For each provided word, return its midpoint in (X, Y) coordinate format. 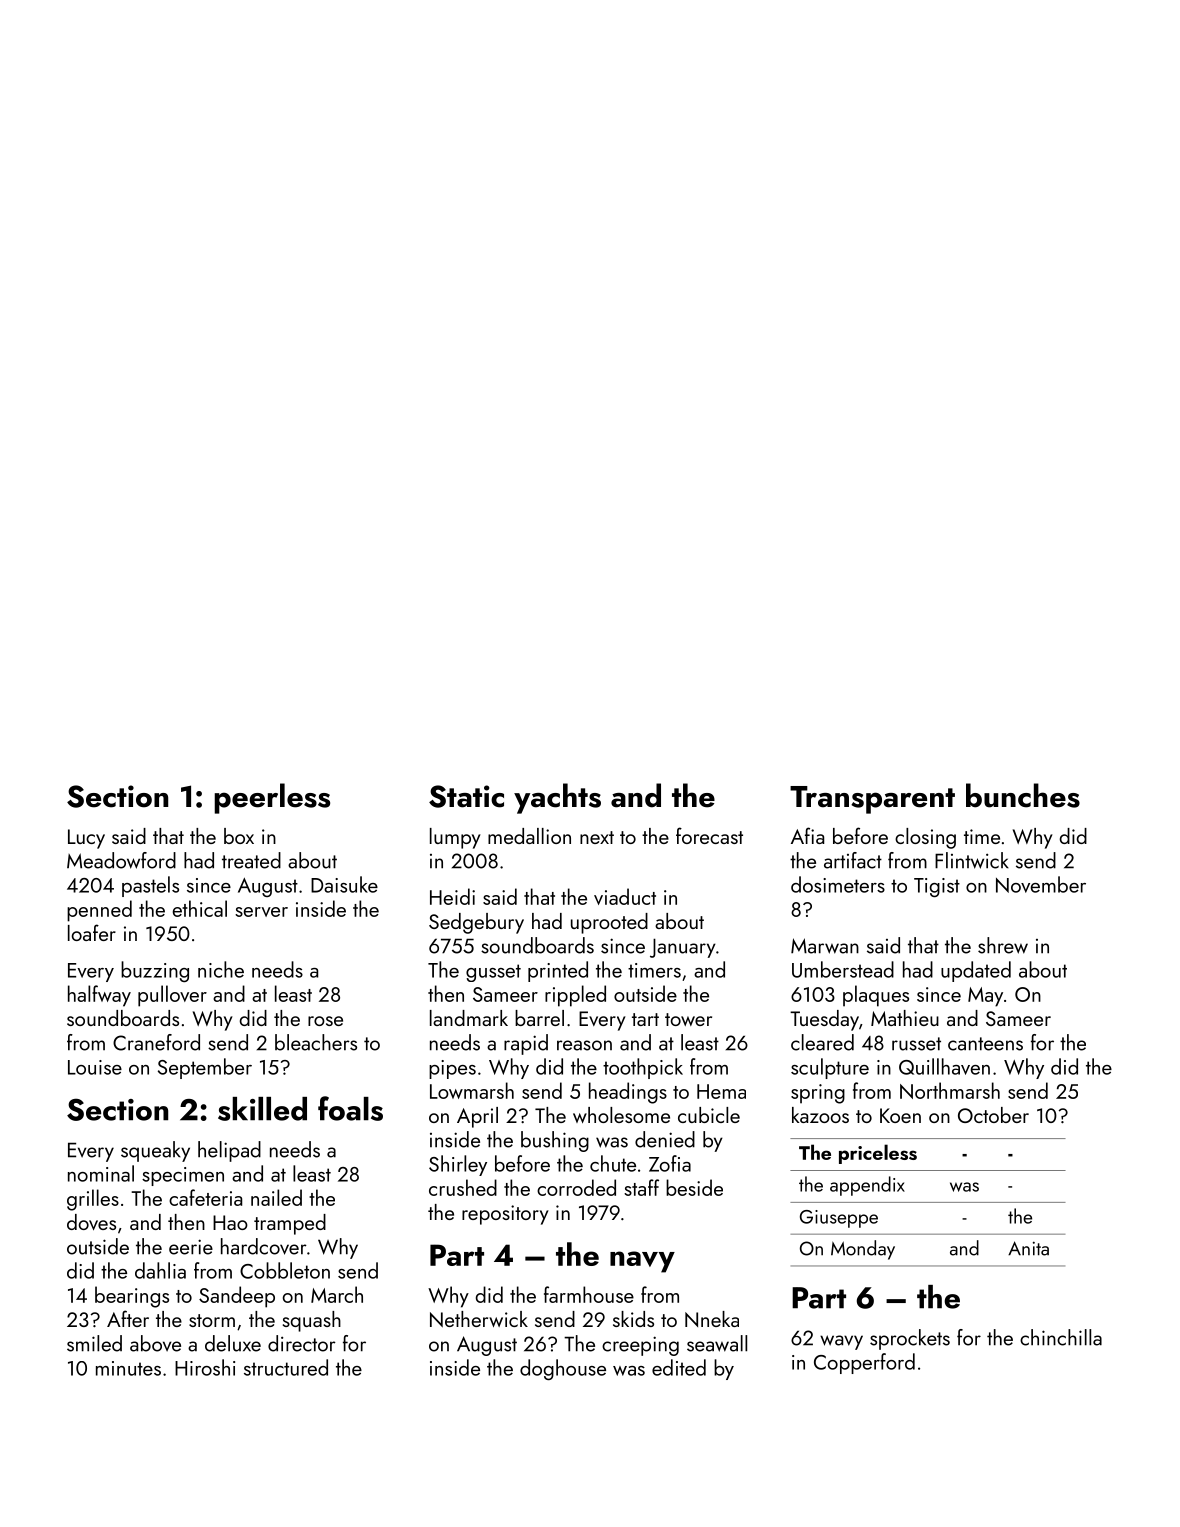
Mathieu (905, 1018)
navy (642, 1262)
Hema (721, 1091)
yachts (557, 798)
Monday (863, 1250)
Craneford (156, 1042)
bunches (1023, 795)
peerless (272, 798)
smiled (94, 1343)
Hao (230, 1222)
